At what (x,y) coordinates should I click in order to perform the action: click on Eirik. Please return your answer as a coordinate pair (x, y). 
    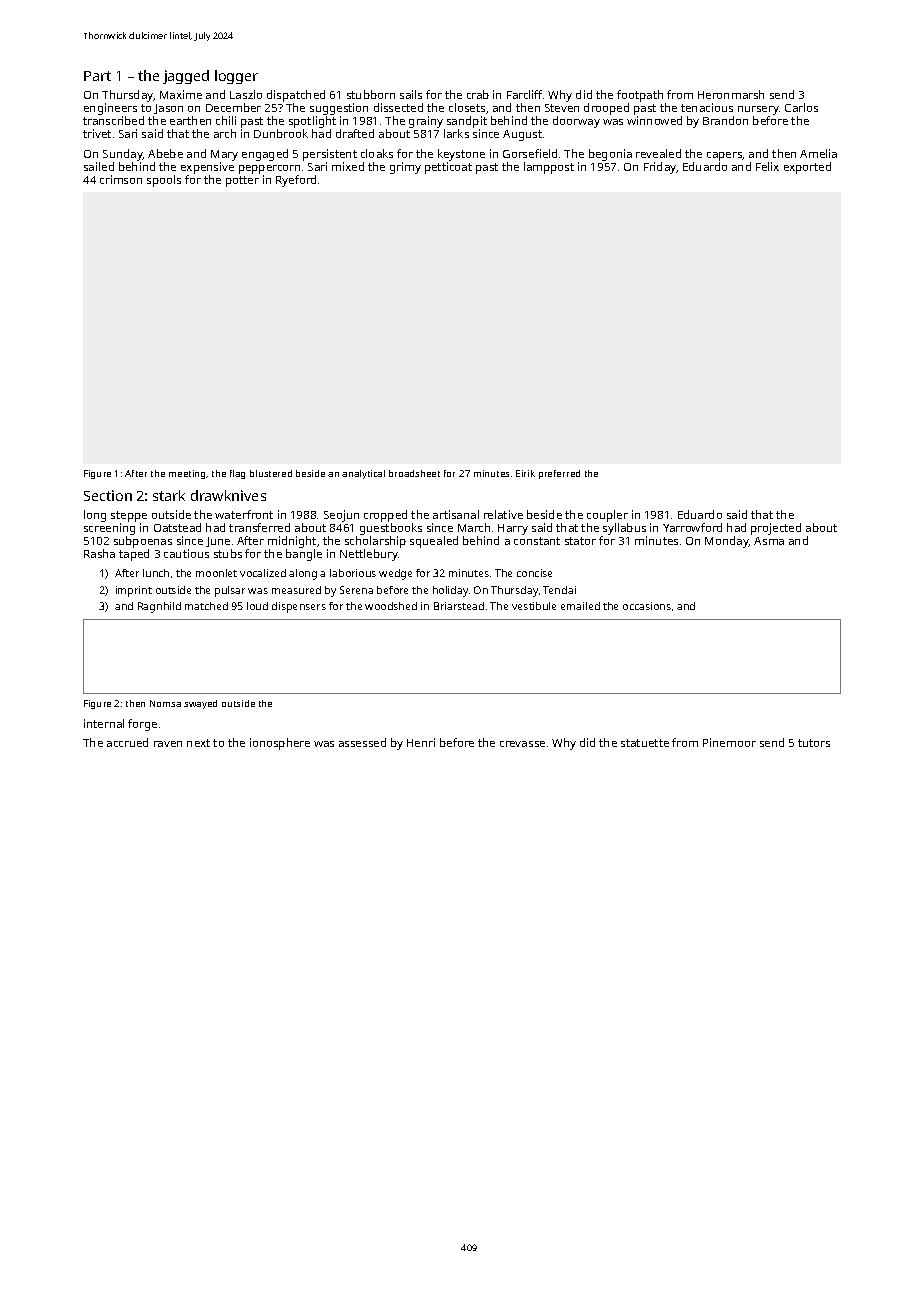
    Looking at the image, I should click on (525, 473).
